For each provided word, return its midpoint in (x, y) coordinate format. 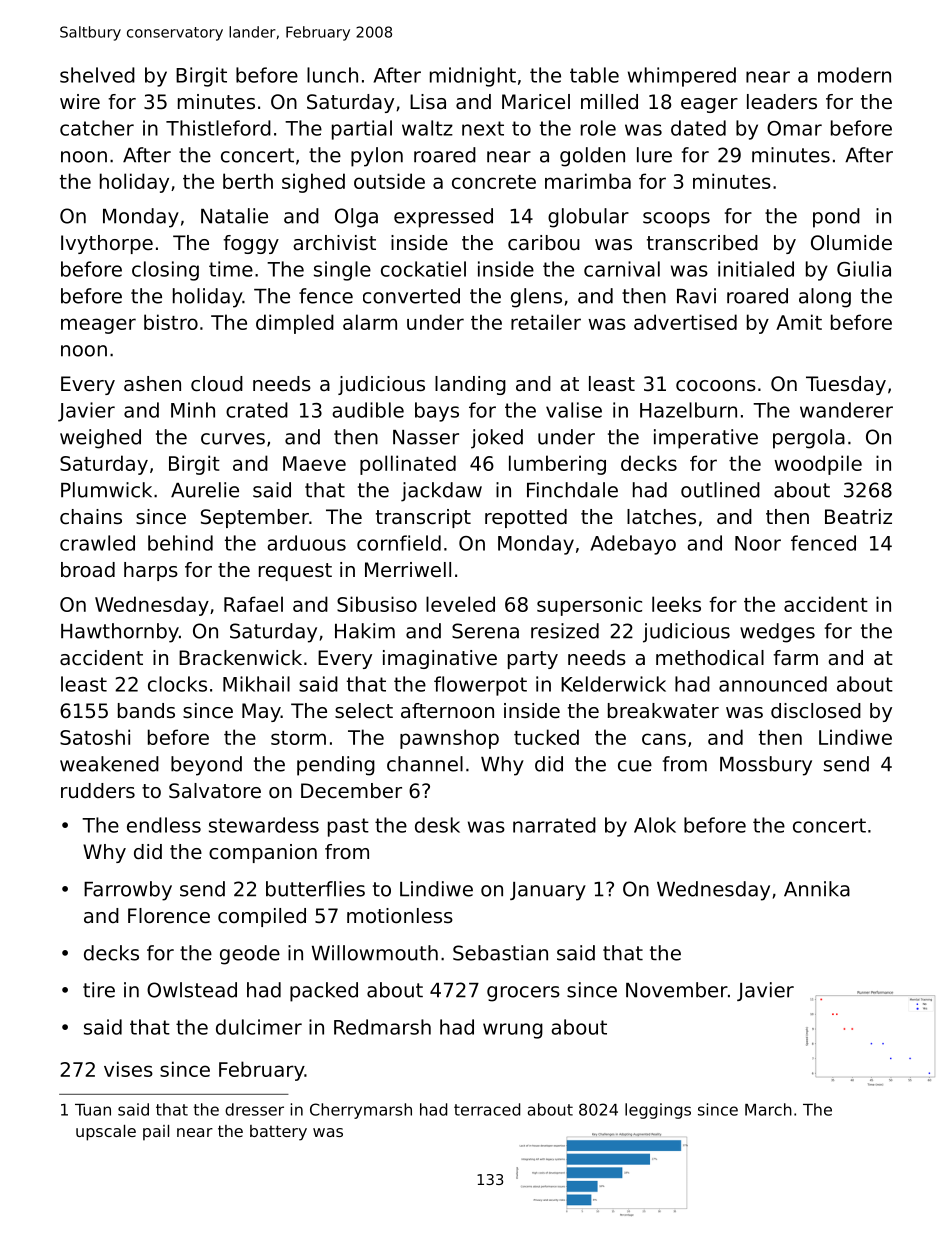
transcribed (702, 243)
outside (389, 181)
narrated (554, 825)
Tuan (93, 1110)
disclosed (816, 711)
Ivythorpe (107, 244)
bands (146, 711)
